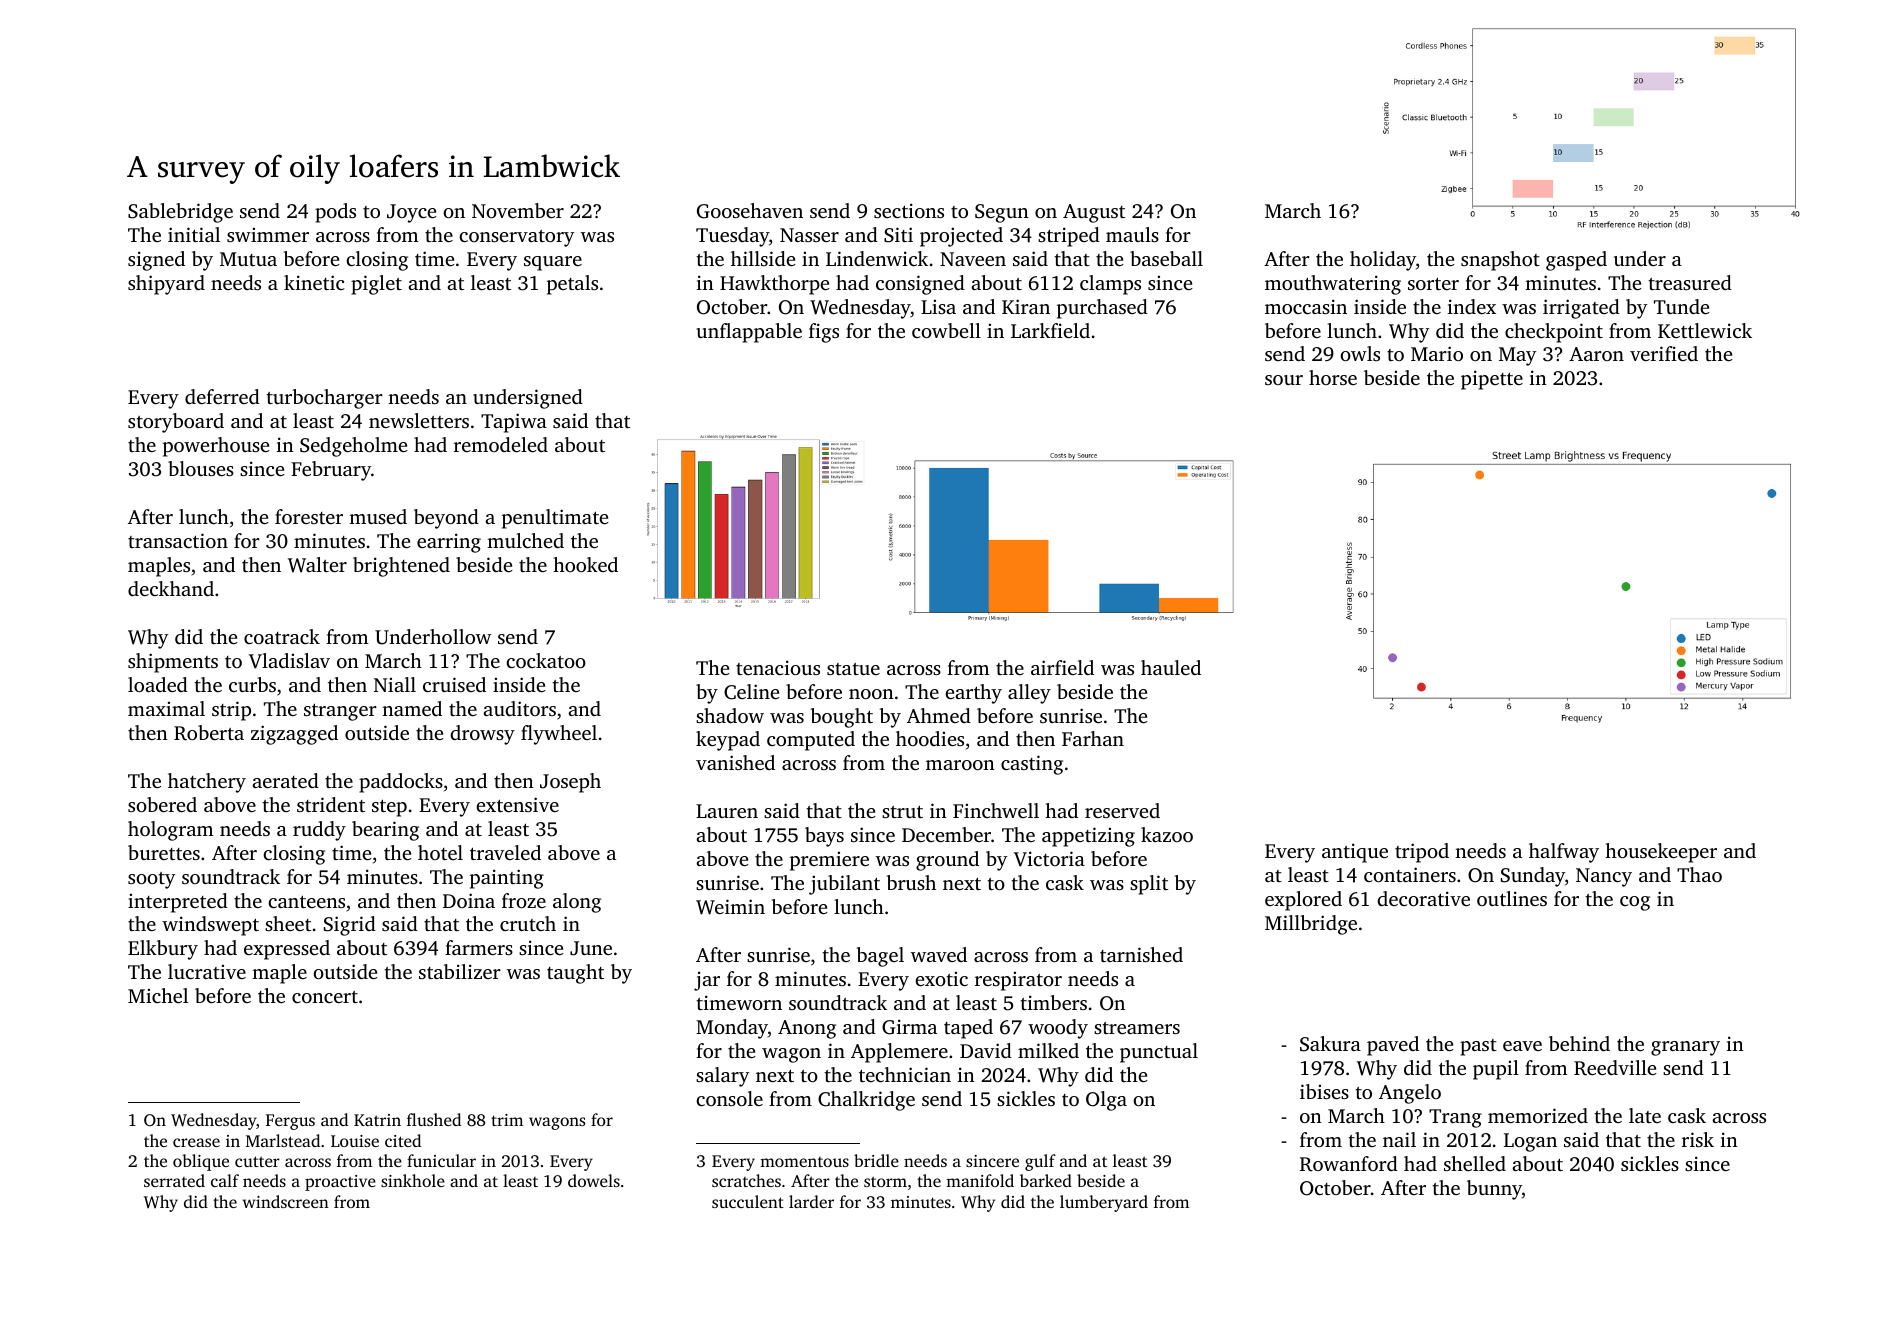 This screenshot has height=1343, width=1900. Describe the element at coordinates (1104, 1203) in the screenshot. I see `lumberyard` at that location.
